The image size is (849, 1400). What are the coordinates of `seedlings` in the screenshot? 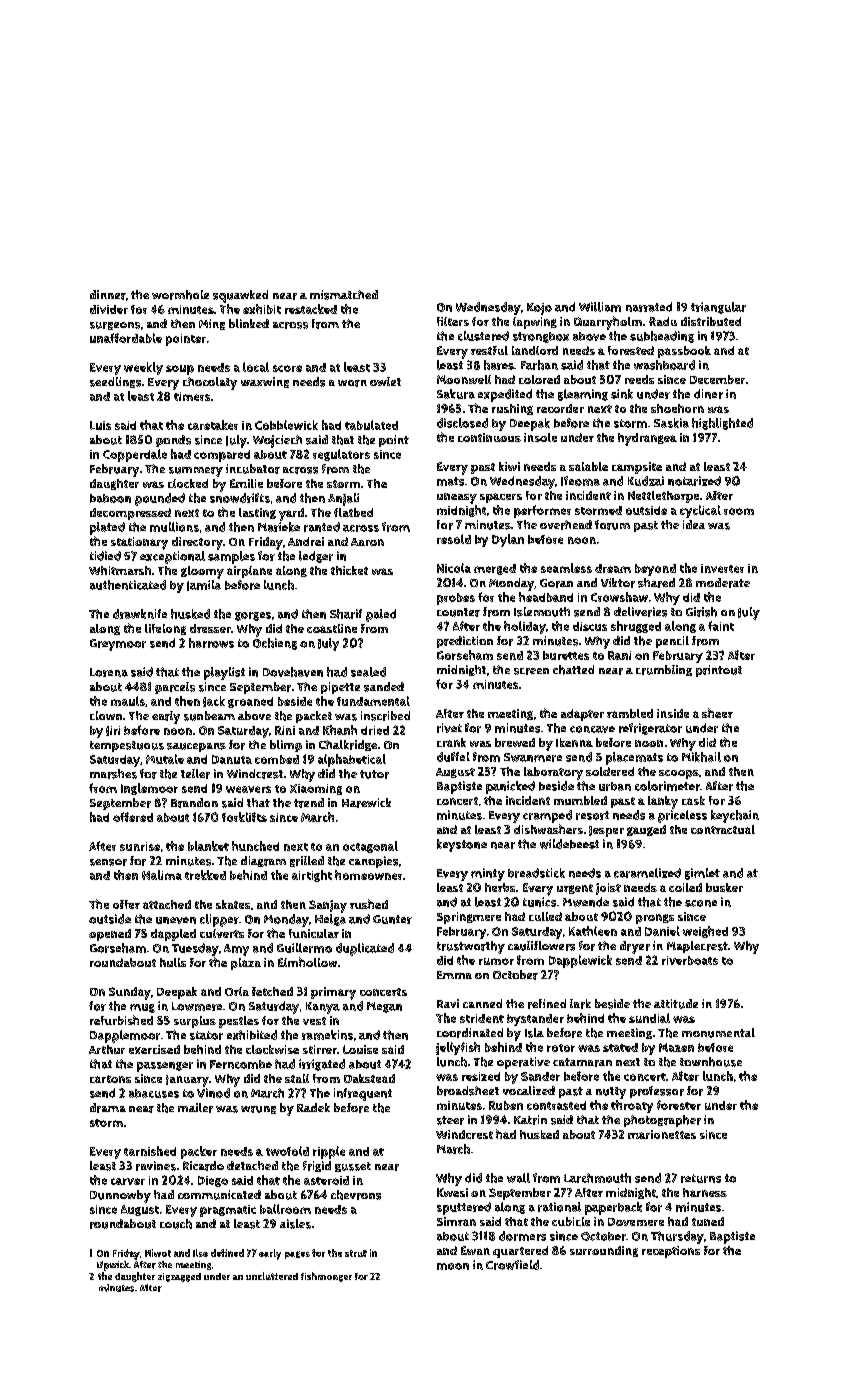 It's located at (115, 382).
